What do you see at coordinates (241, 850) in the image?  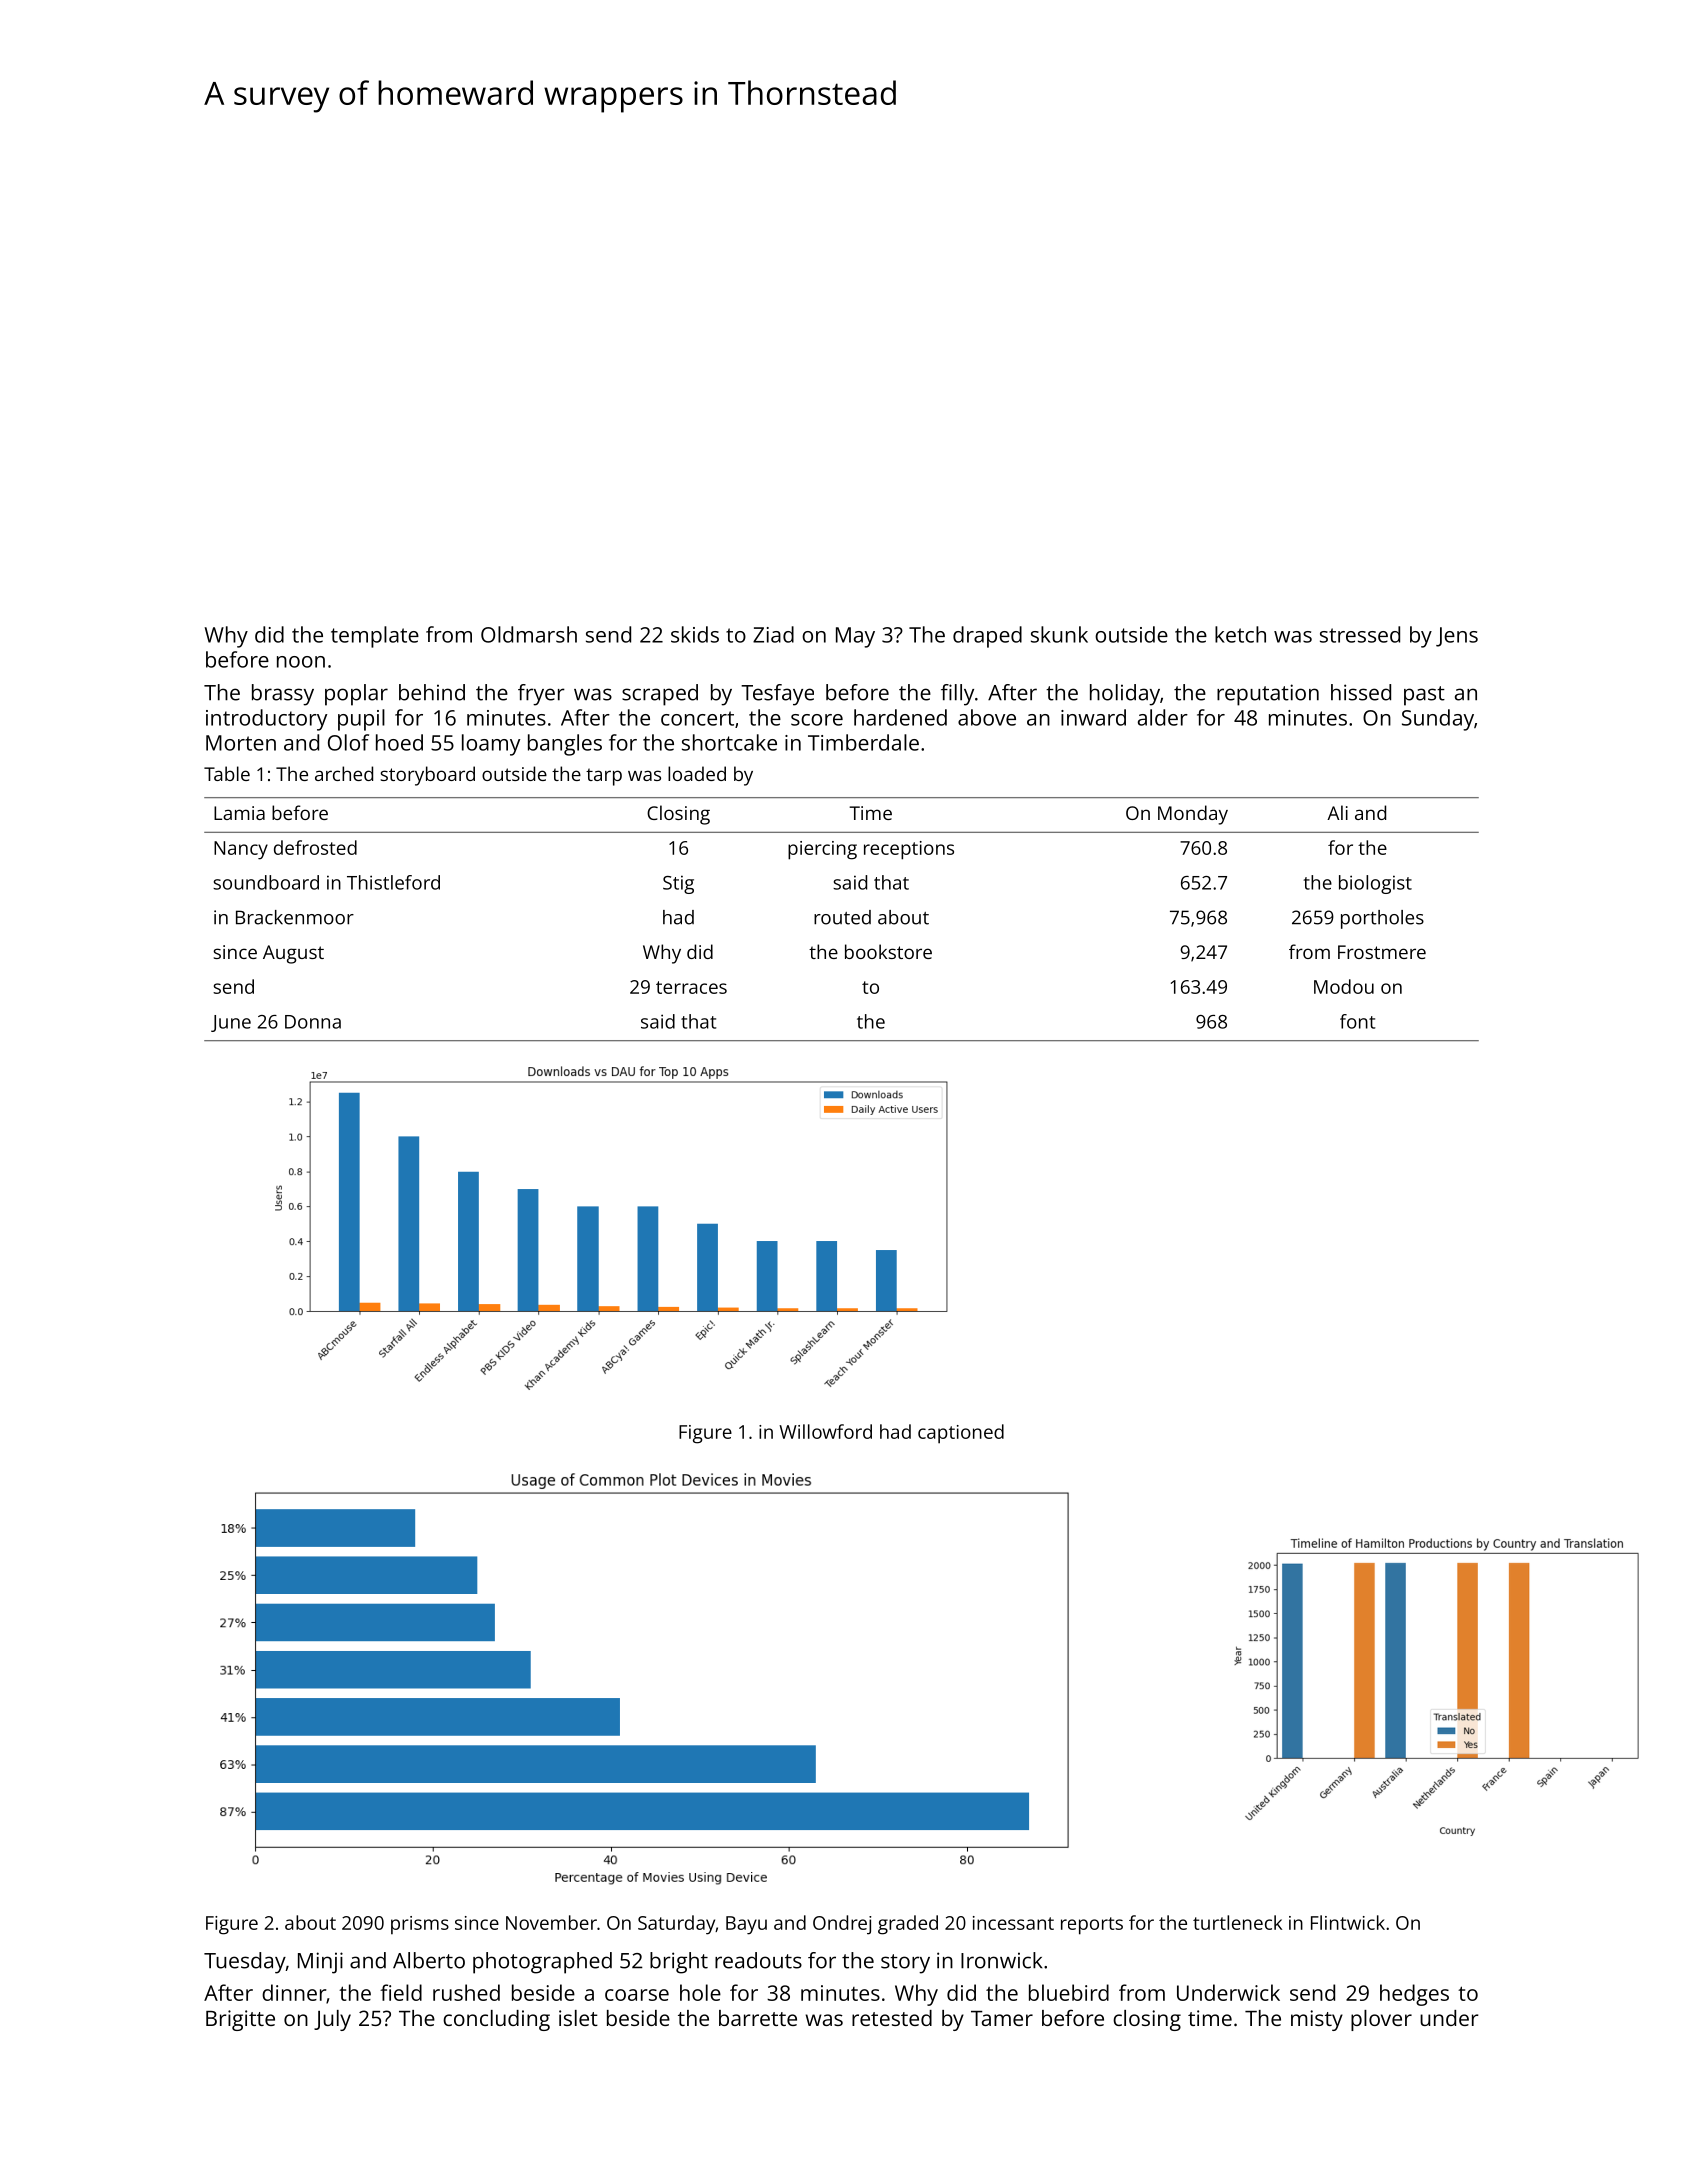 I see `Nancy` at bounding box center [241, 850].
